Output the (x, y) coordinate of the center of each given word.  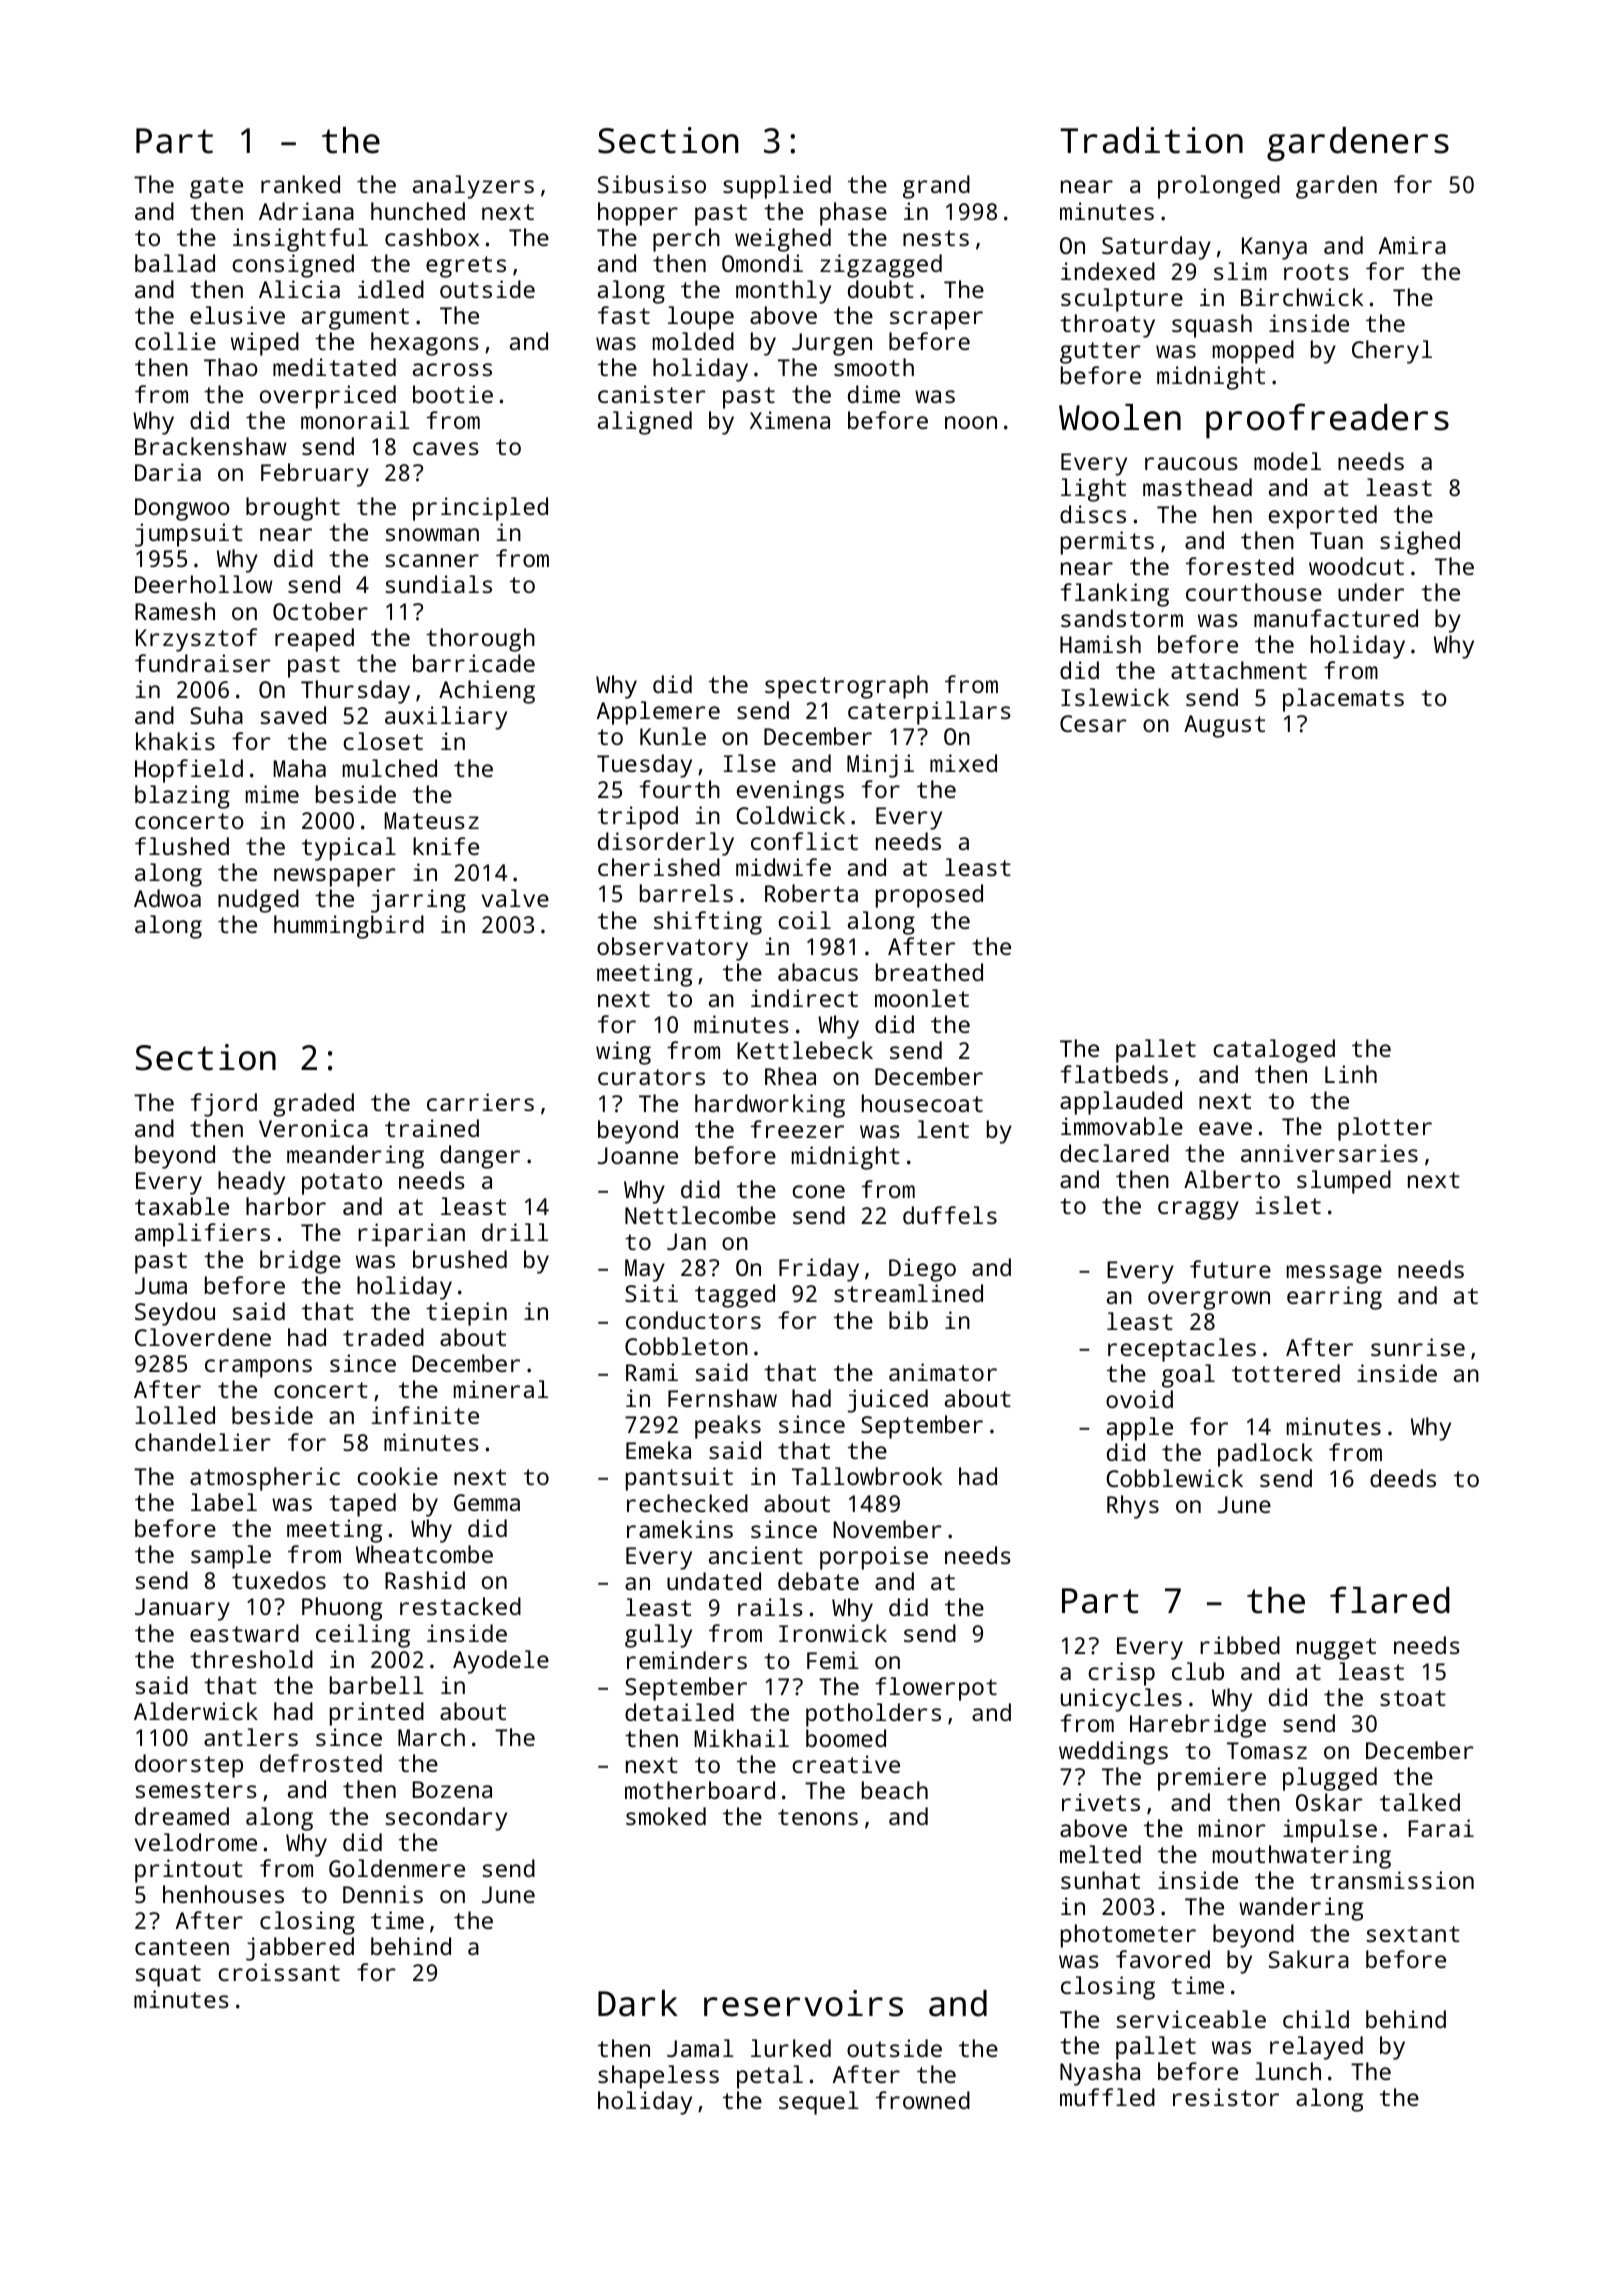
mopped (1253, 352)
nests (936, 238)
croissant (279, 1972)
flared (1390, 1600)
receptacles (1182, 1350)
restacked (460, 1606)
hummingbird (349, 927)
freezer (797, 1129)
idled (391, 289)
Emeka (658, 1450)
